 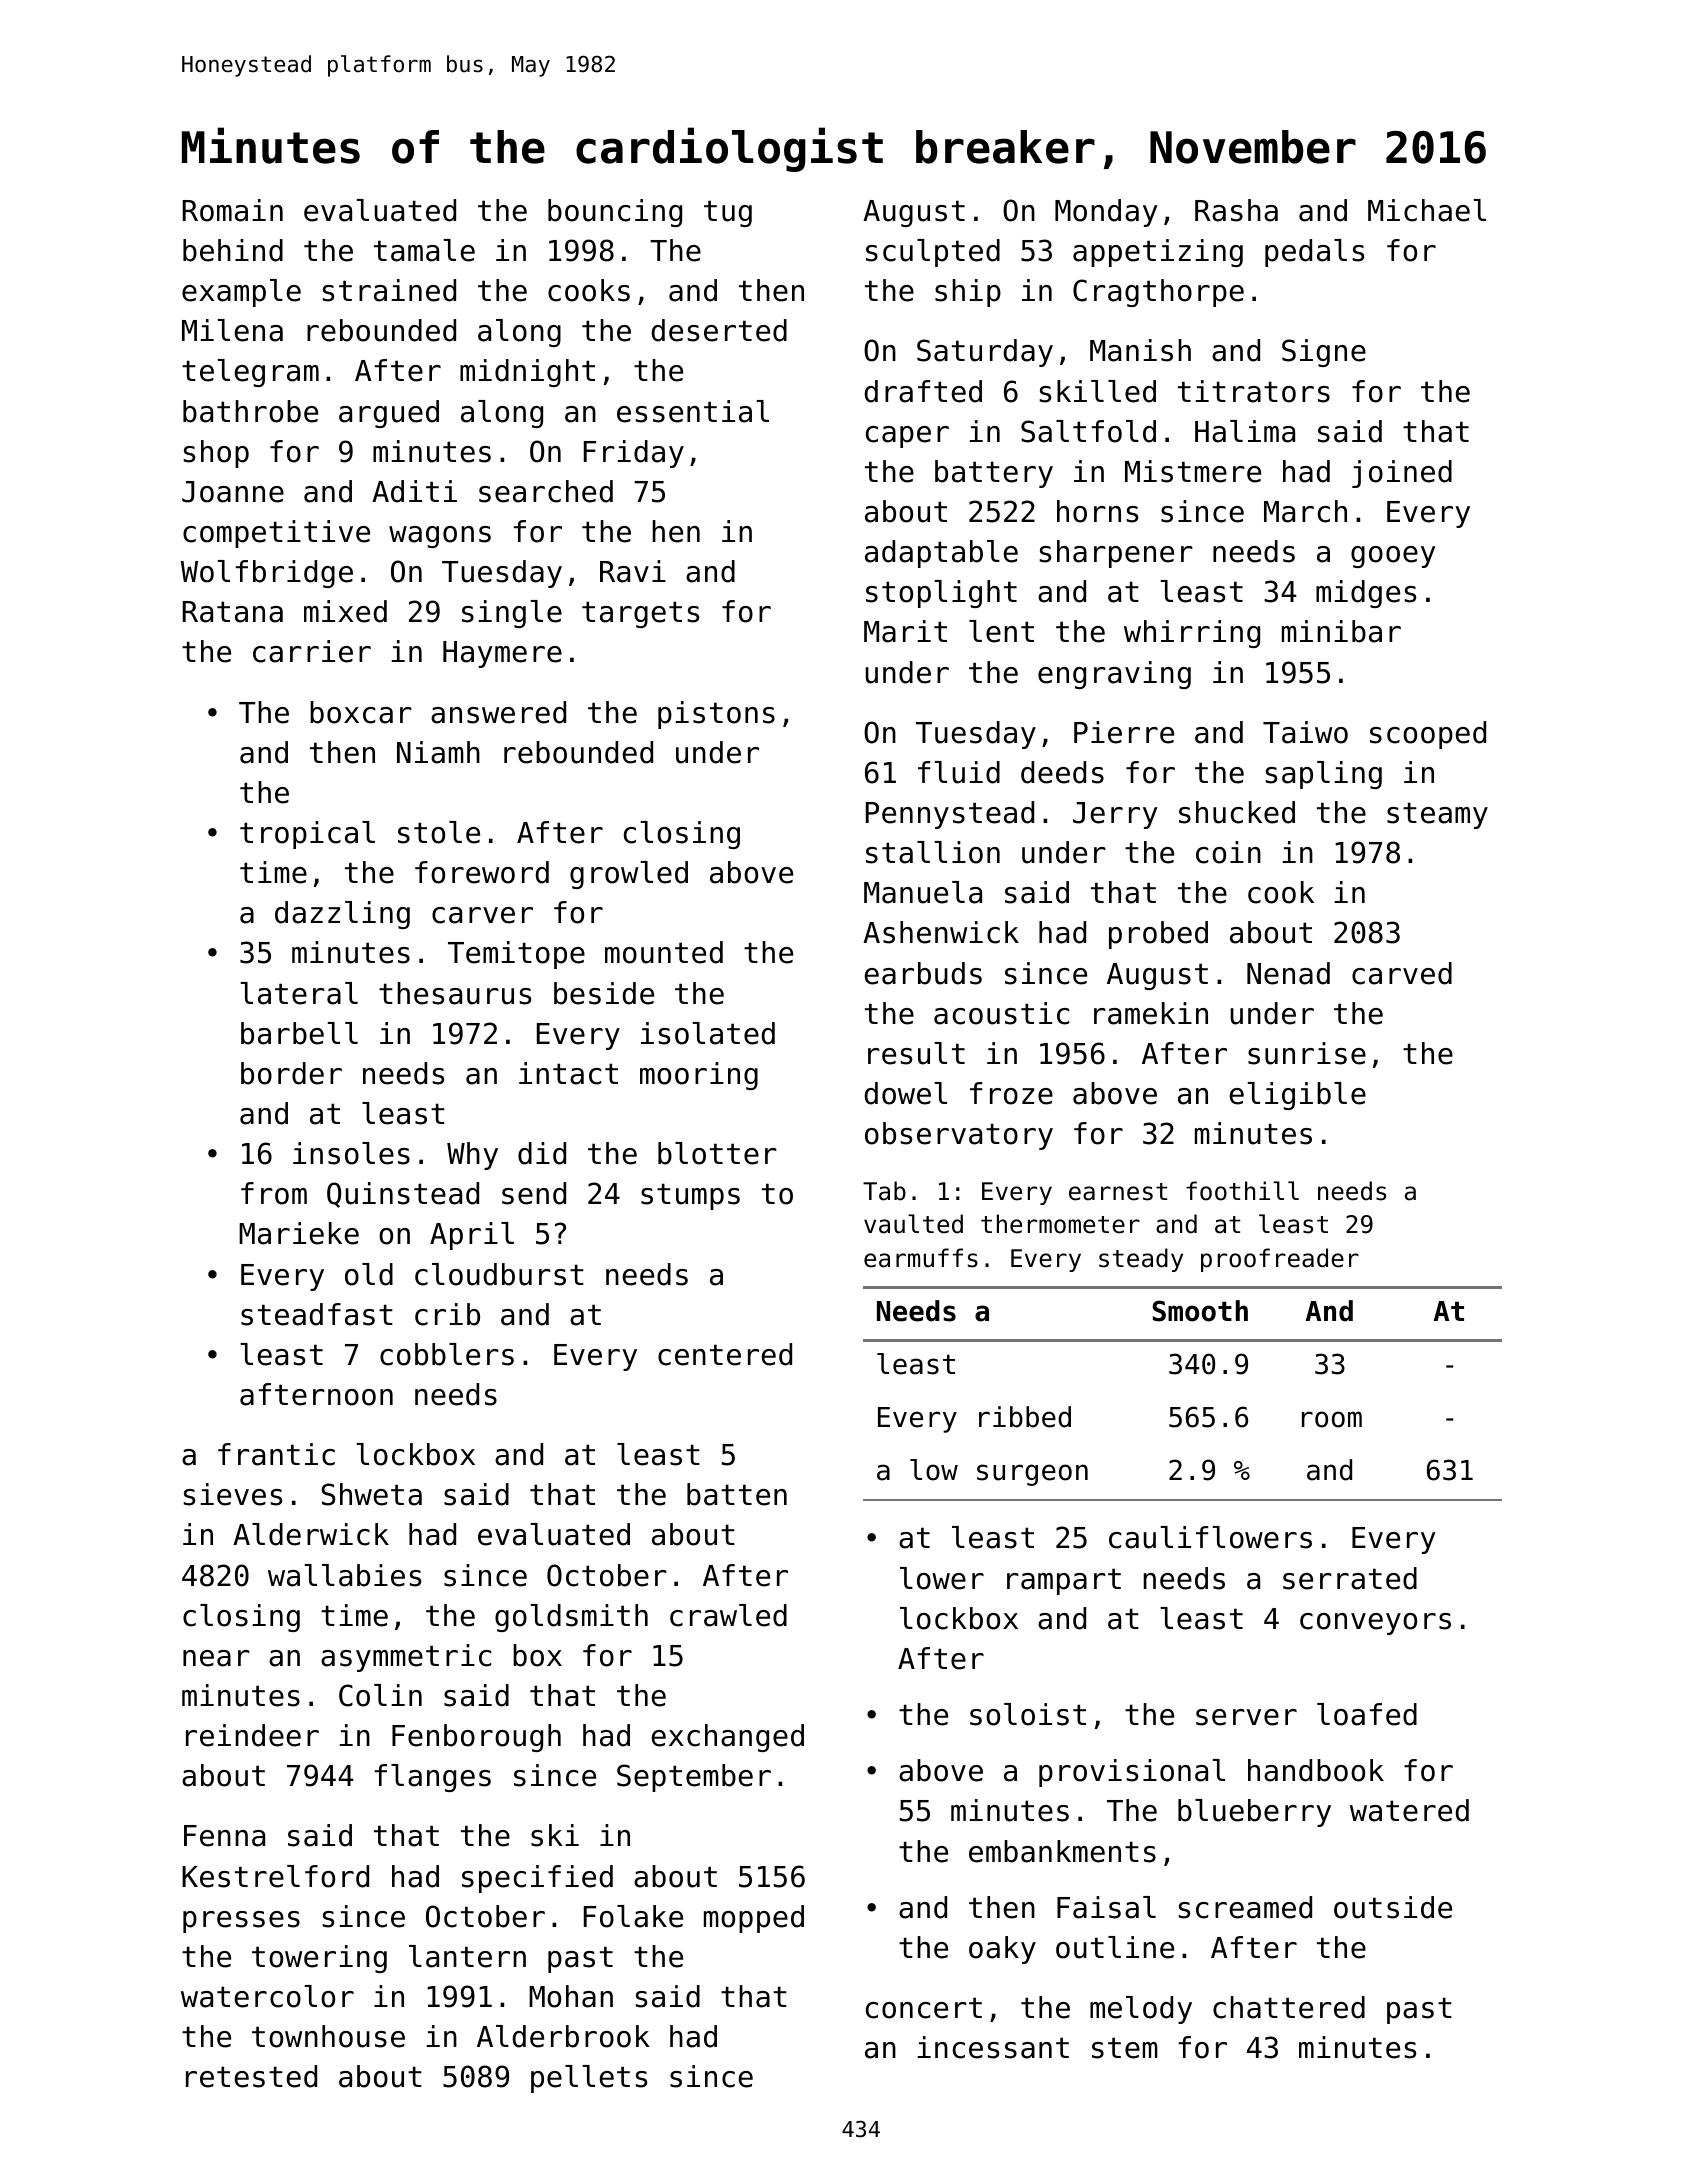 I want to click on soloist, so click(x=1028, y=1714).
